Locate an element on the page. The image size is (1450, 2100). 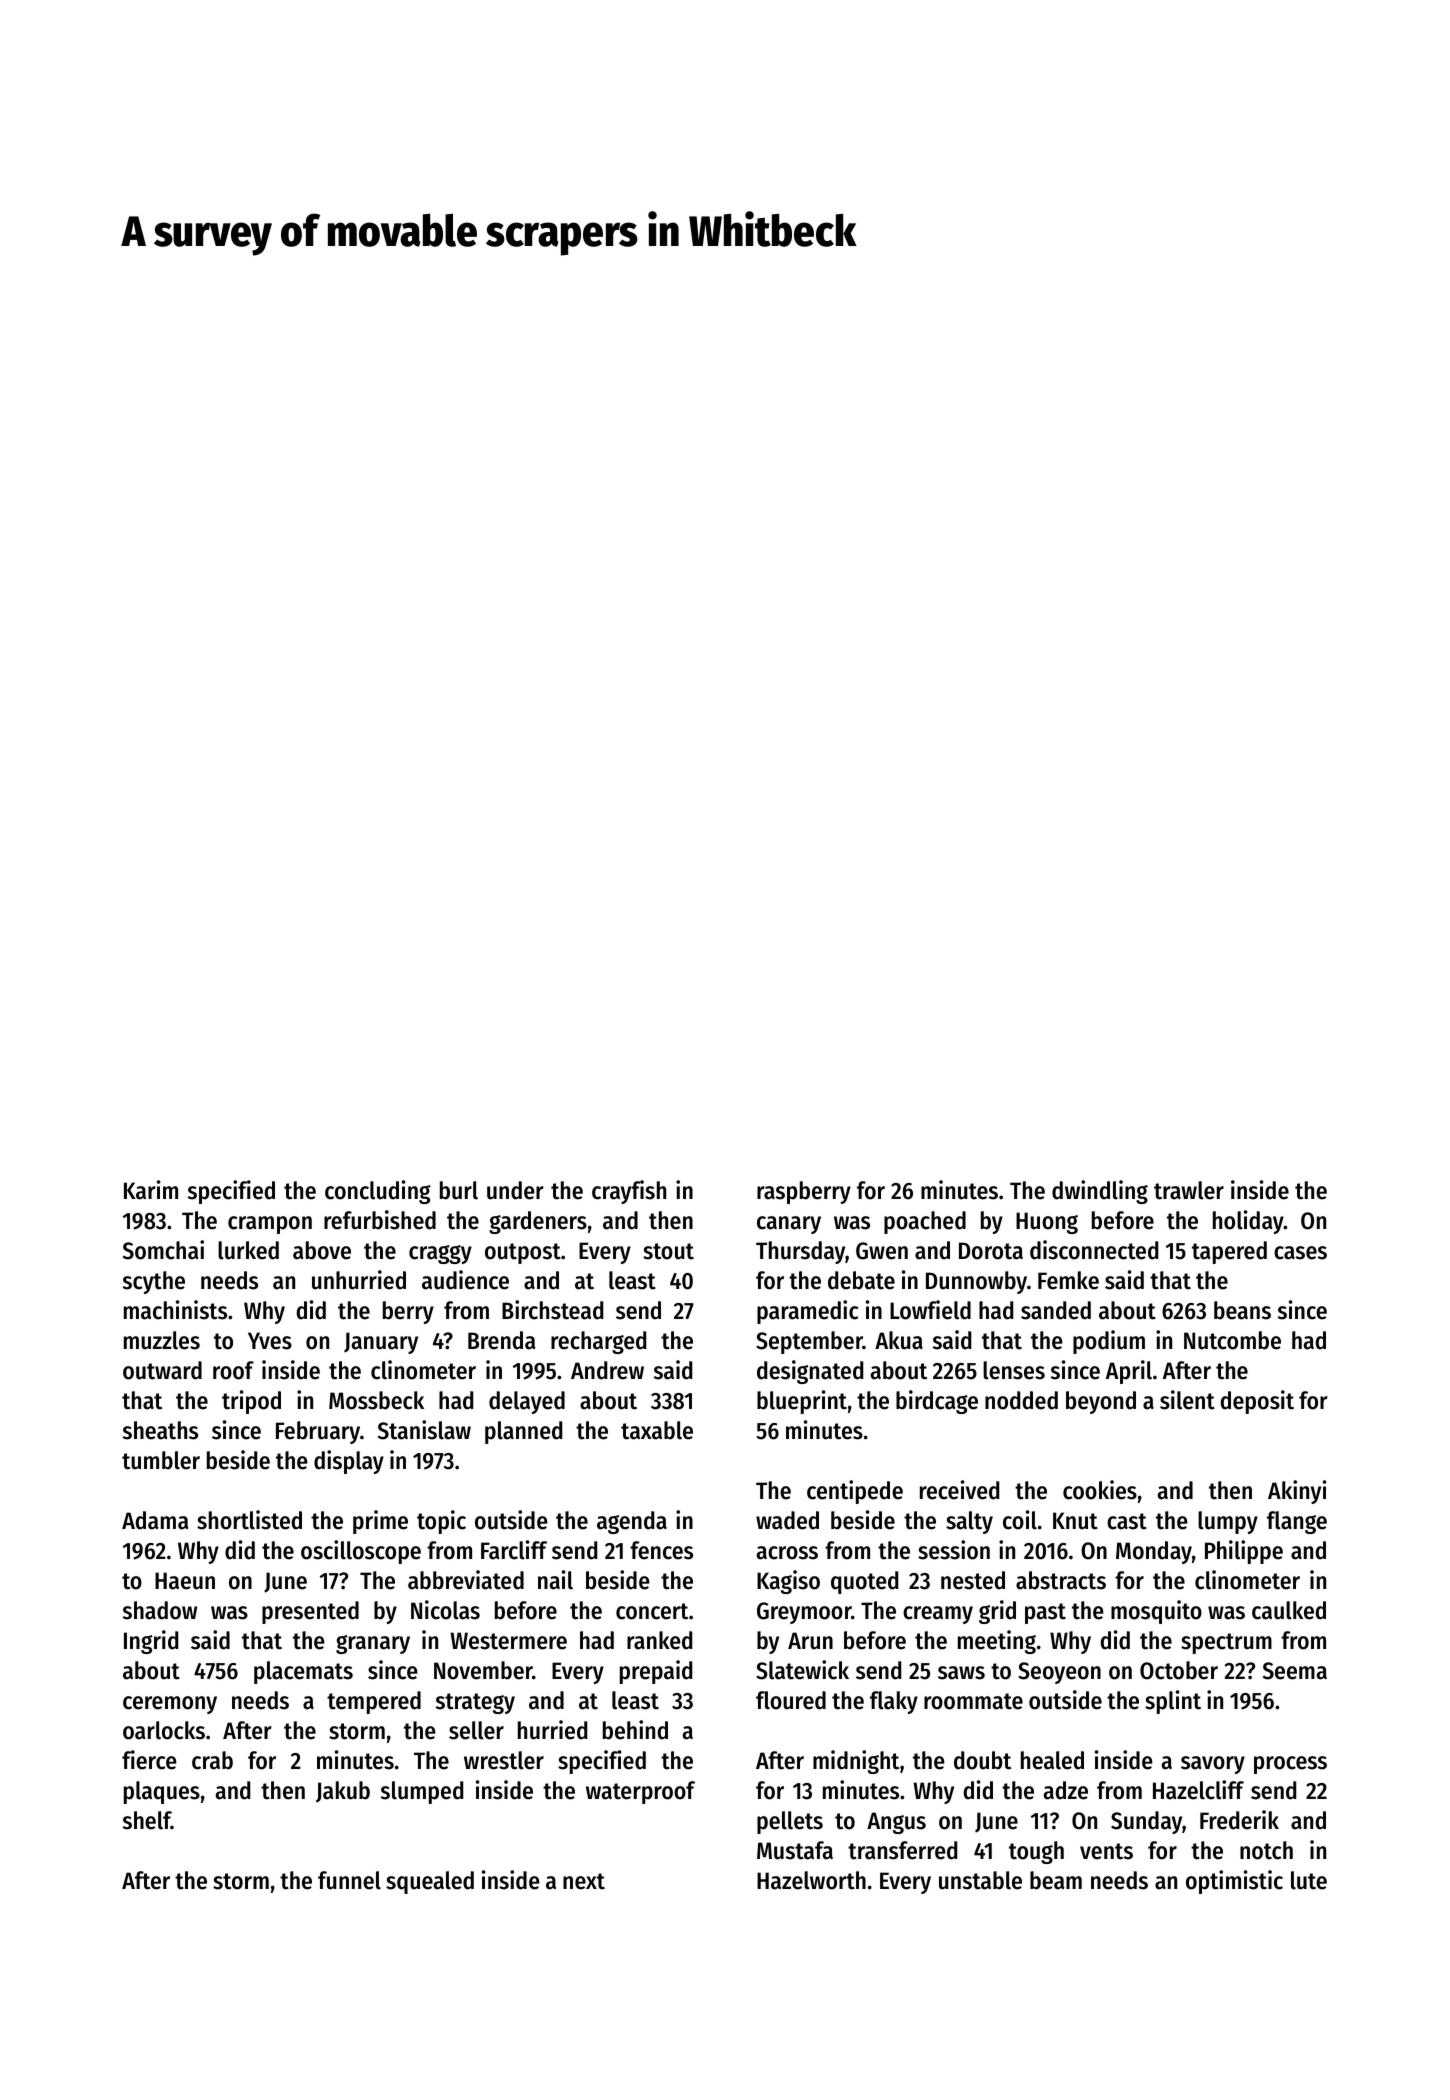
beam is located at coordinates (1056, 1880).
